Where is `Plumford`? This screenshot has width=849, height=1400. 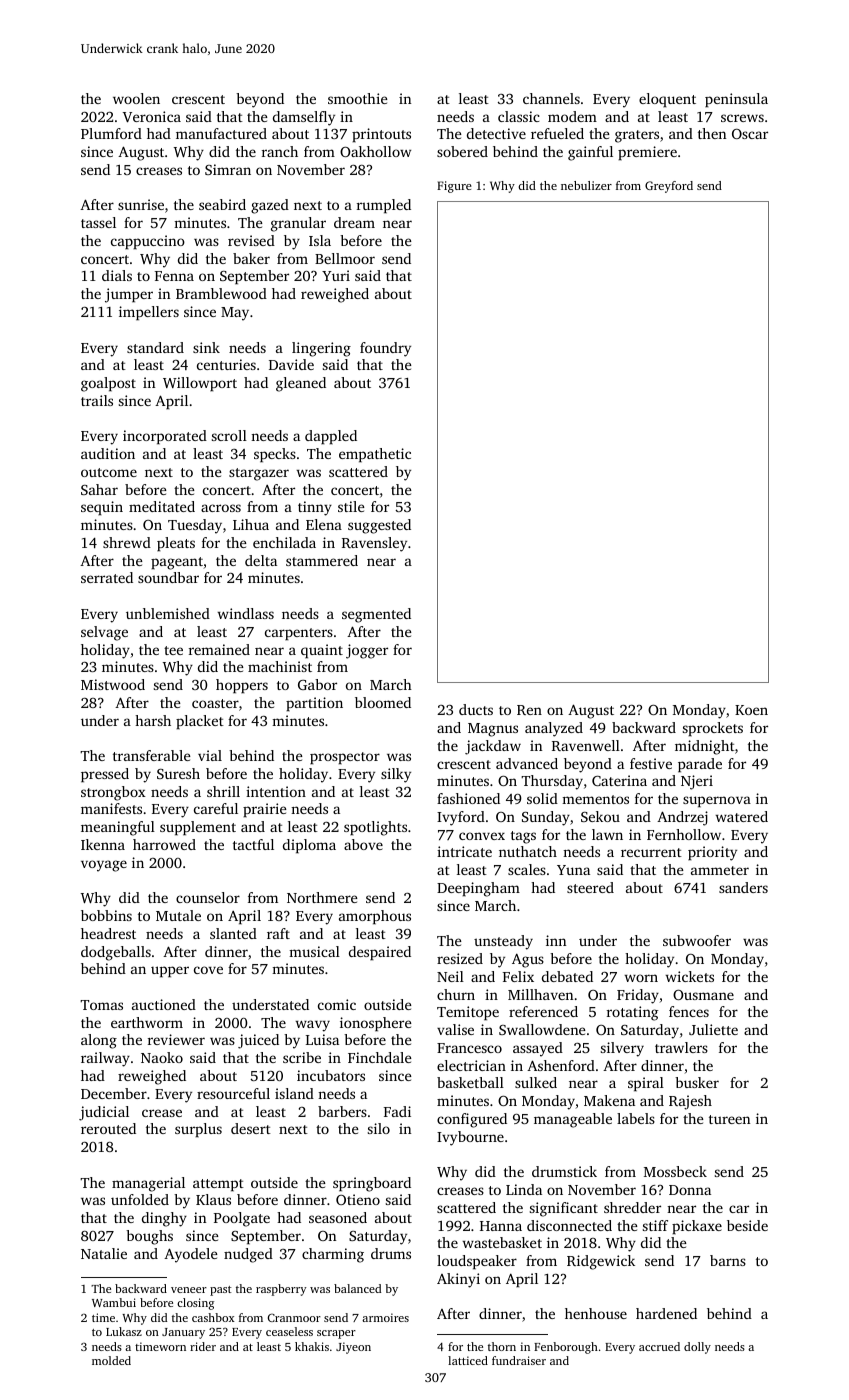 Plumford is located at coordinates (111, 133).
